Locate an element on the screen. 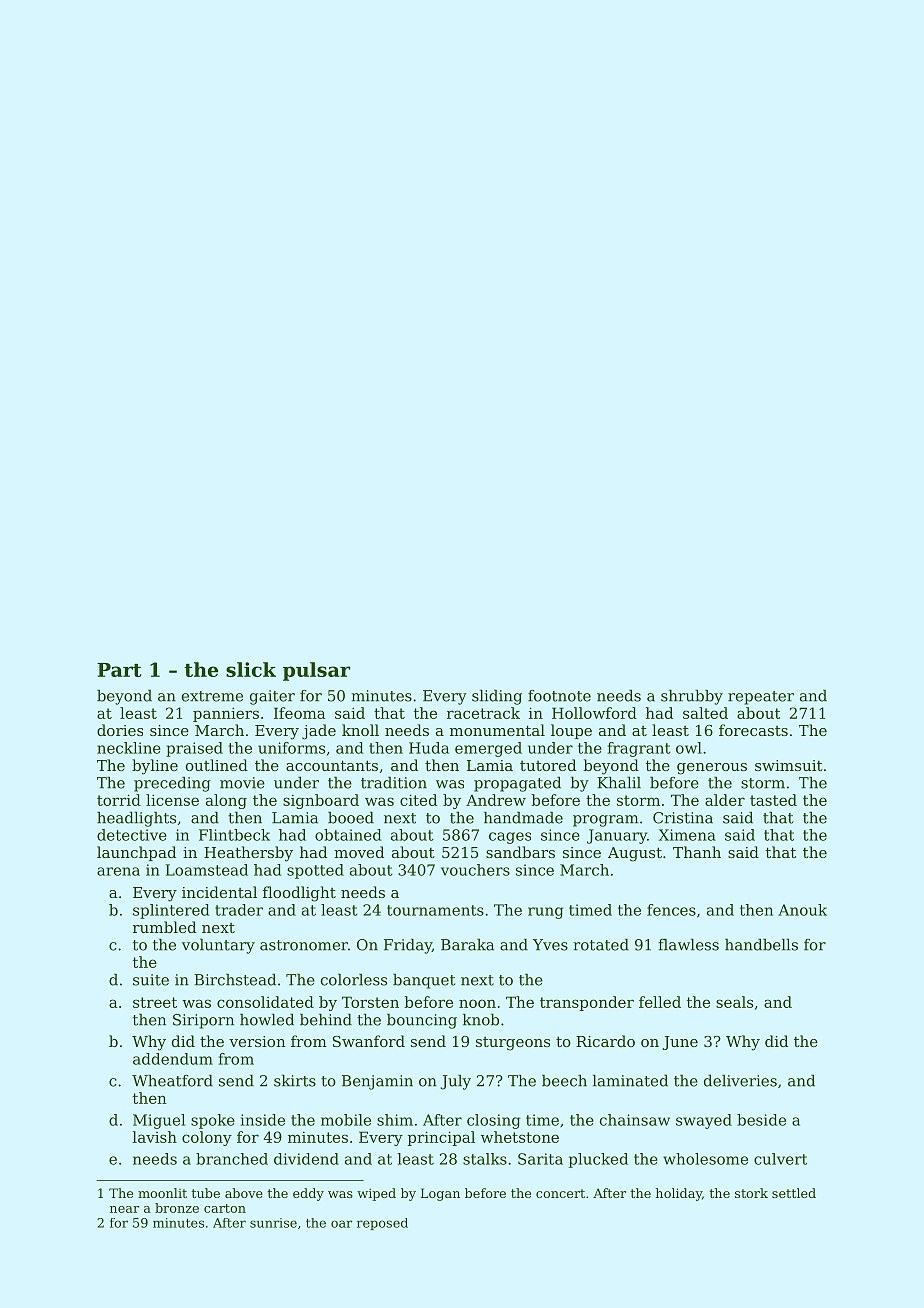 Image resolution: width=924 pixels, height=1308 pixels. Benjamin is located at coordinates (377, 1082).
